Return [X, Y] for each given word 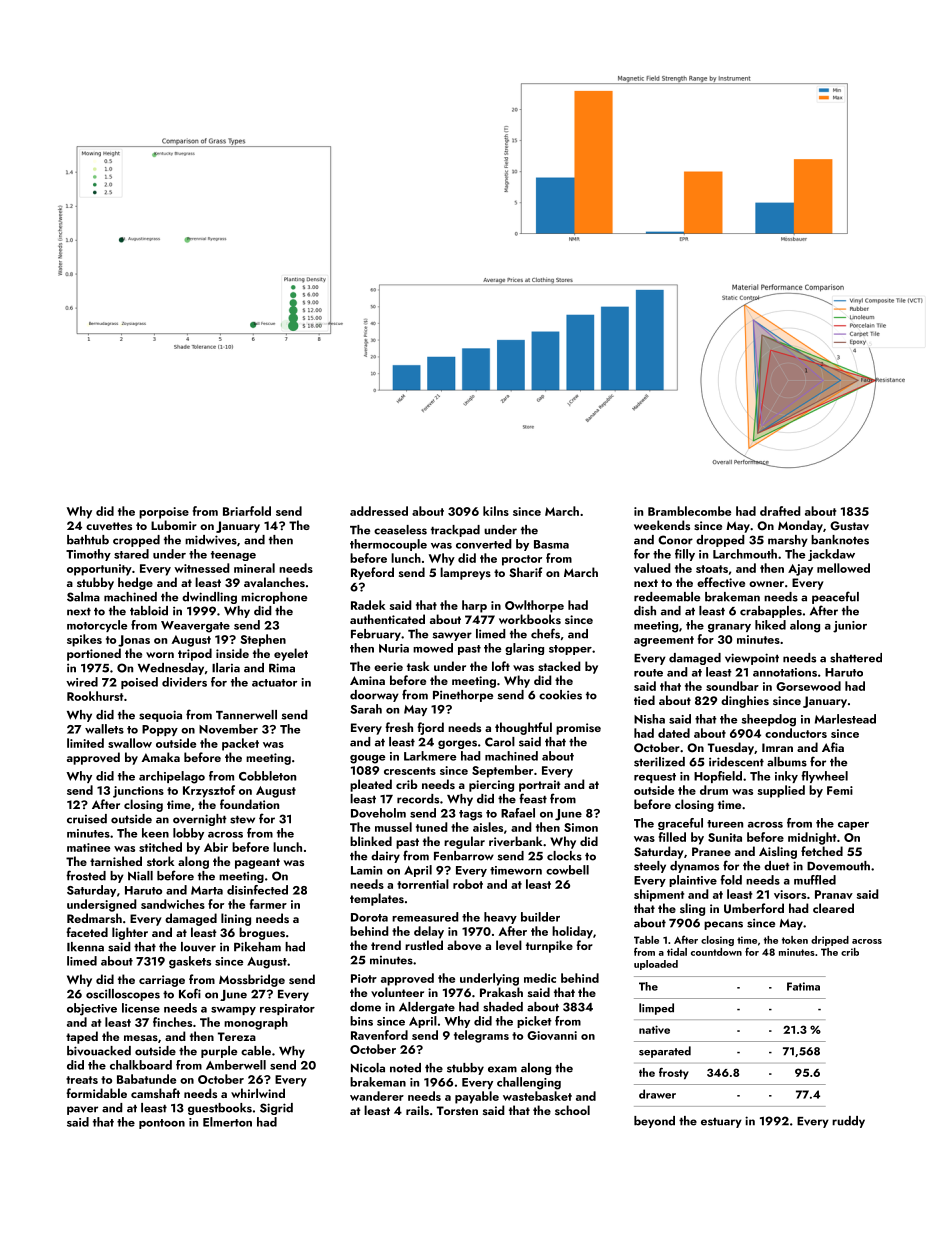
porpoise [164, 513]
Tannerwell [246, 715]
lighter [130, 933]
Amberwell [236, 1065]
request [655, 778]
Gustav [849, 526]
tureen [725, 824]
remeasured [425, 917]
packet [240, 744]
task [418, 666]
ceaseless [400, 530]
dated [674, 733]
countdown [716, 952]
